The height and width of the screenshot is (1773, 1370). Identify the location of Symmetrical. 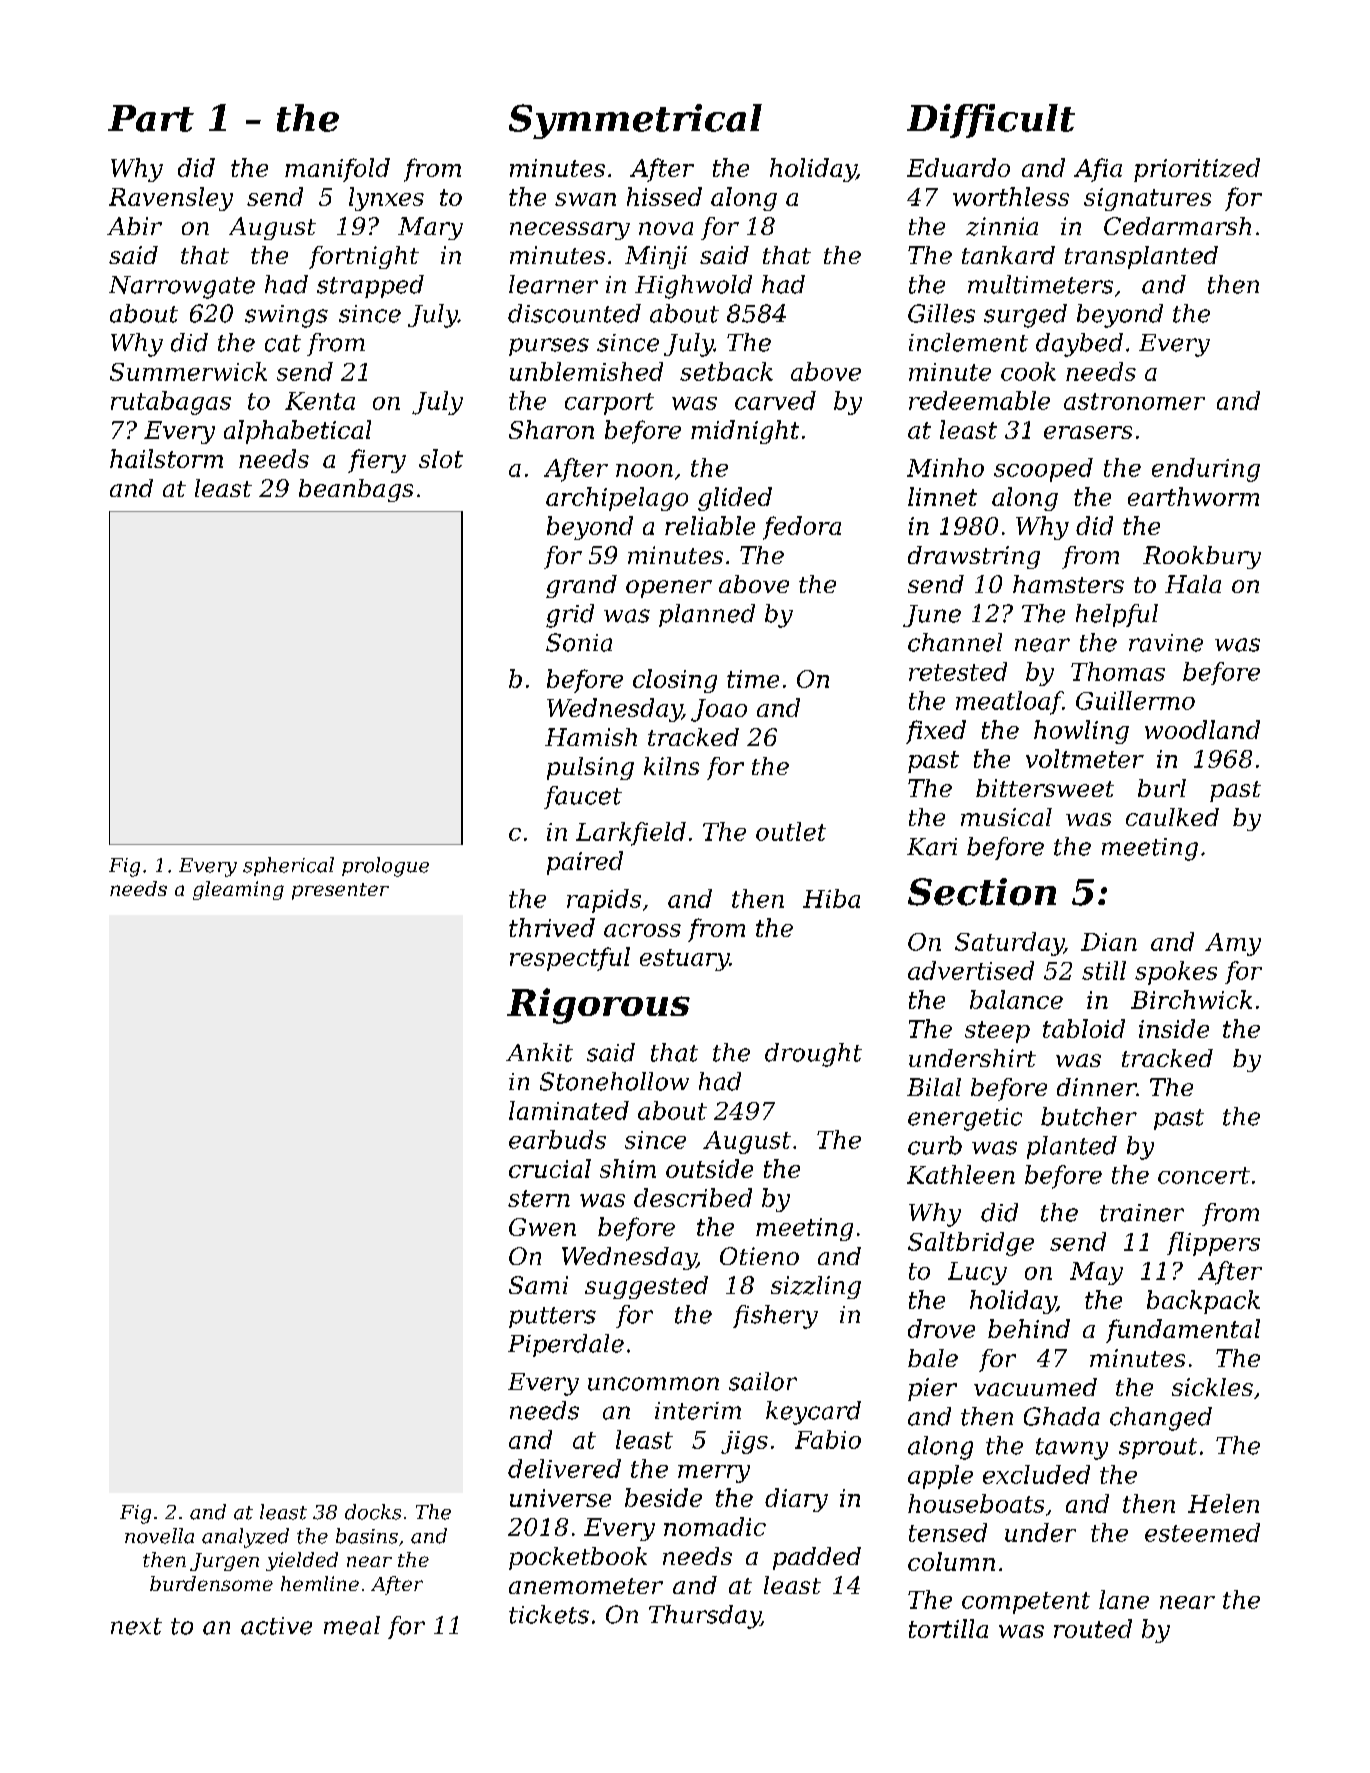
(635, 121).
